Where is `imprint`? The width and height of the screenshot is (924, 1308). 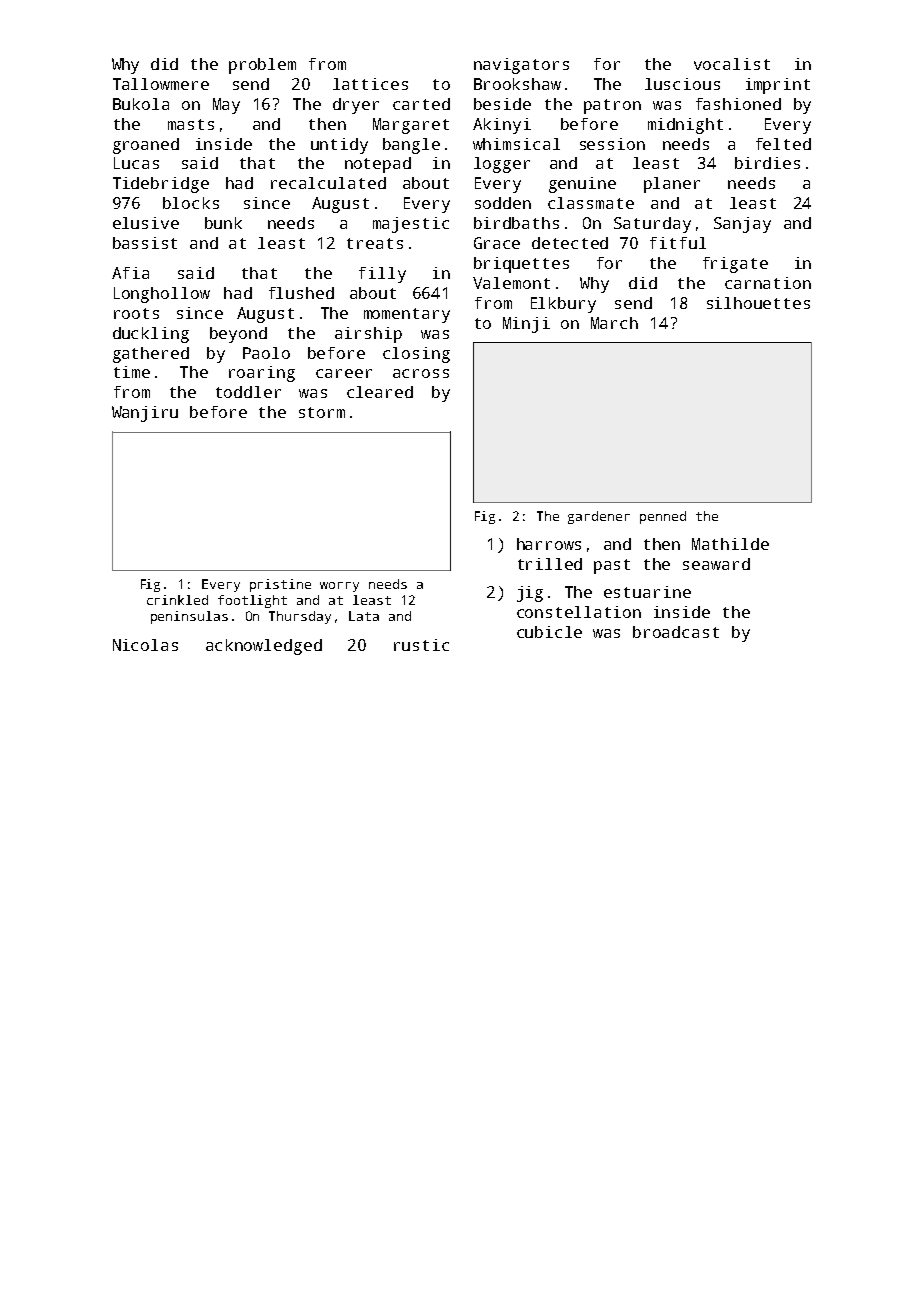
imprint is located at coordinates (778, 86).
